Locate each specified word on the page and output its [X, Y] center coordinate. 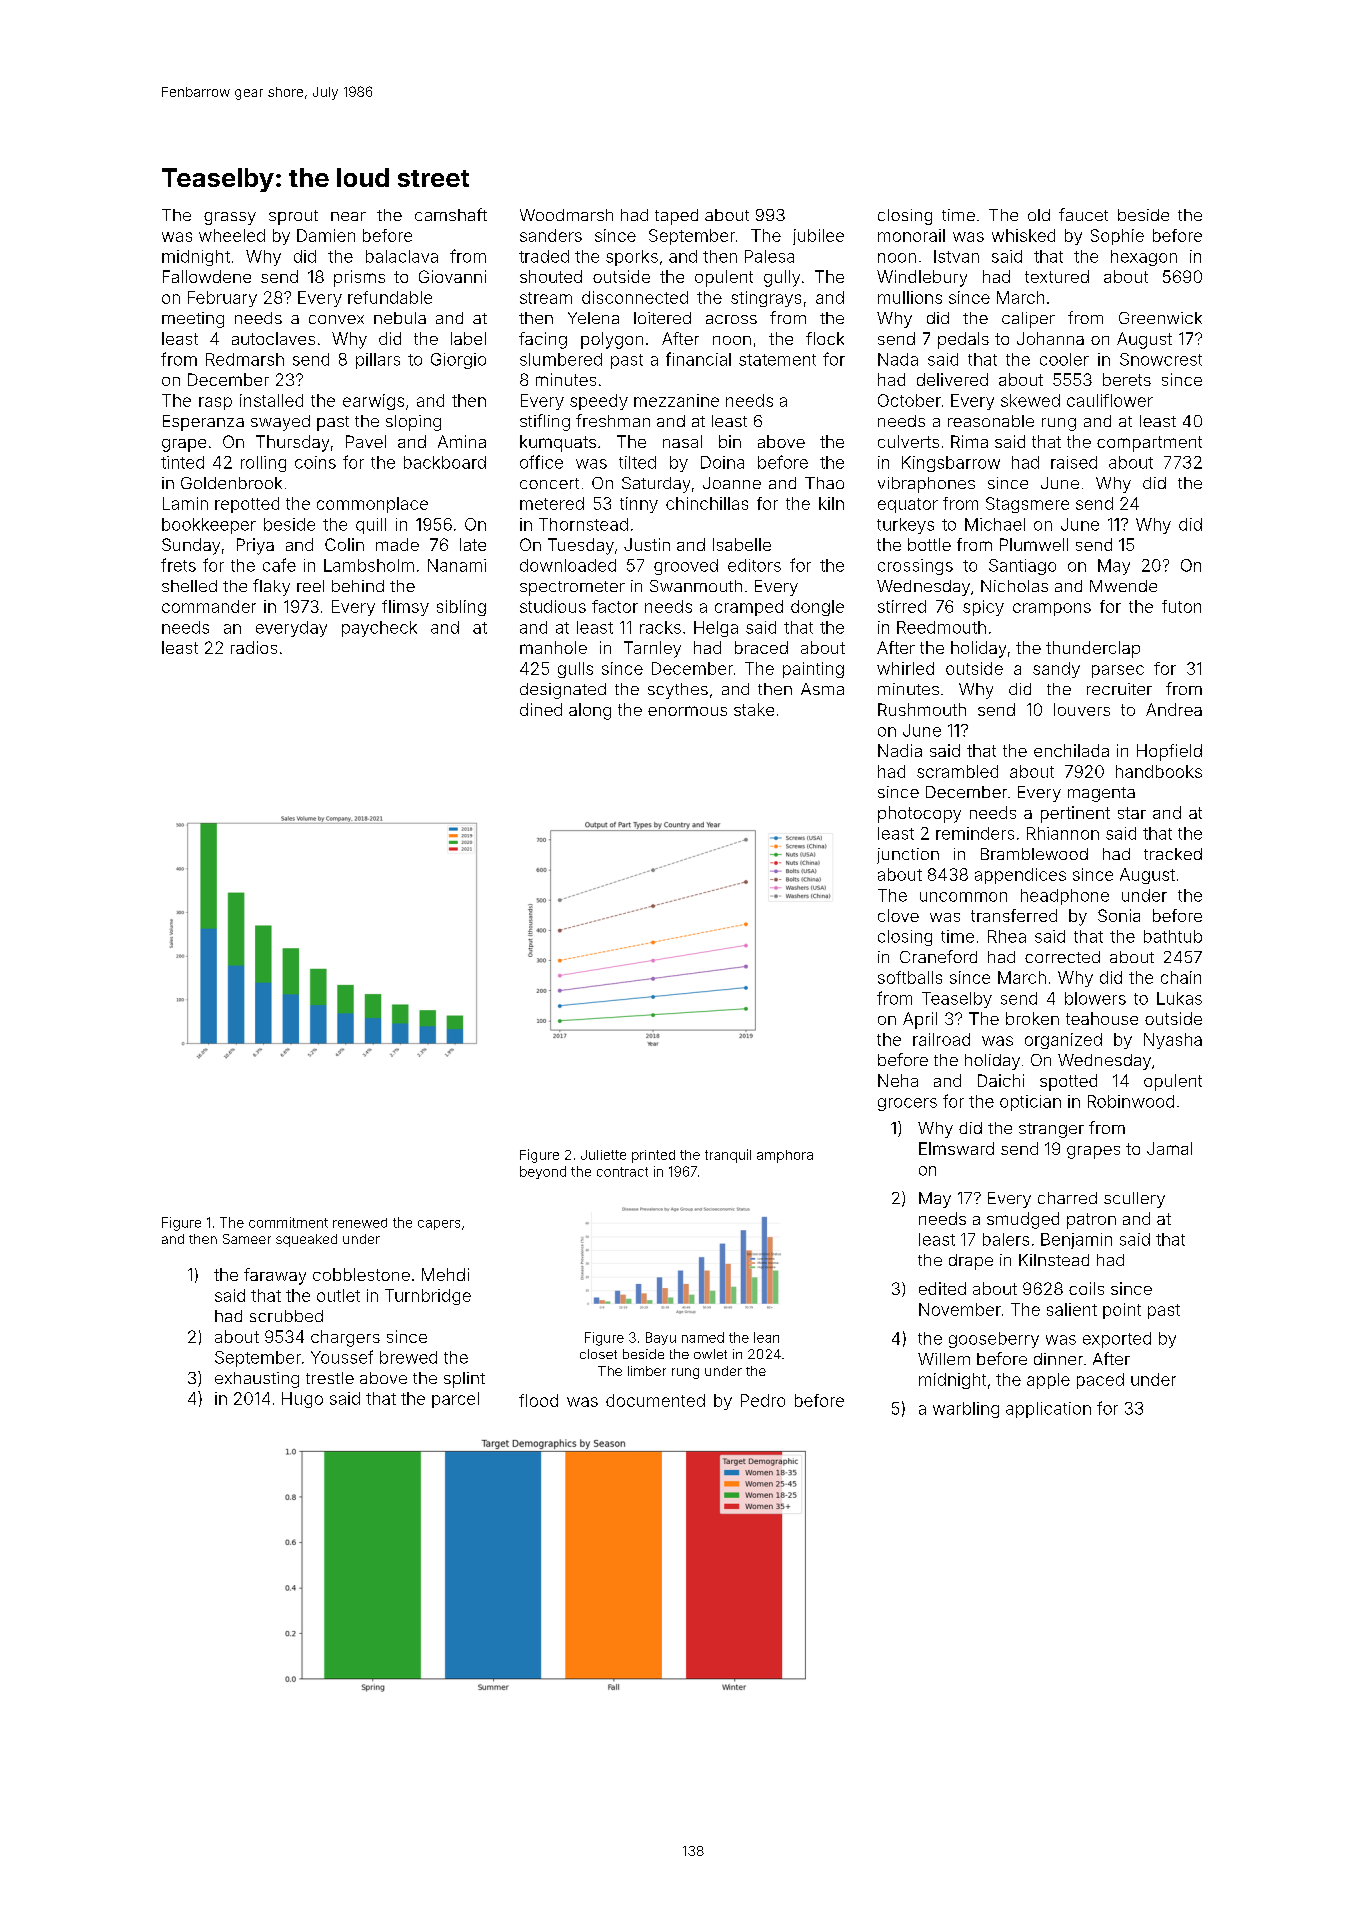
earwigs [373, 402]
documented [655, 1400]
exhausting [257, 1380]
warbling [966, 1410]
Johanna [1050, 338]
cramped [749, 608]
